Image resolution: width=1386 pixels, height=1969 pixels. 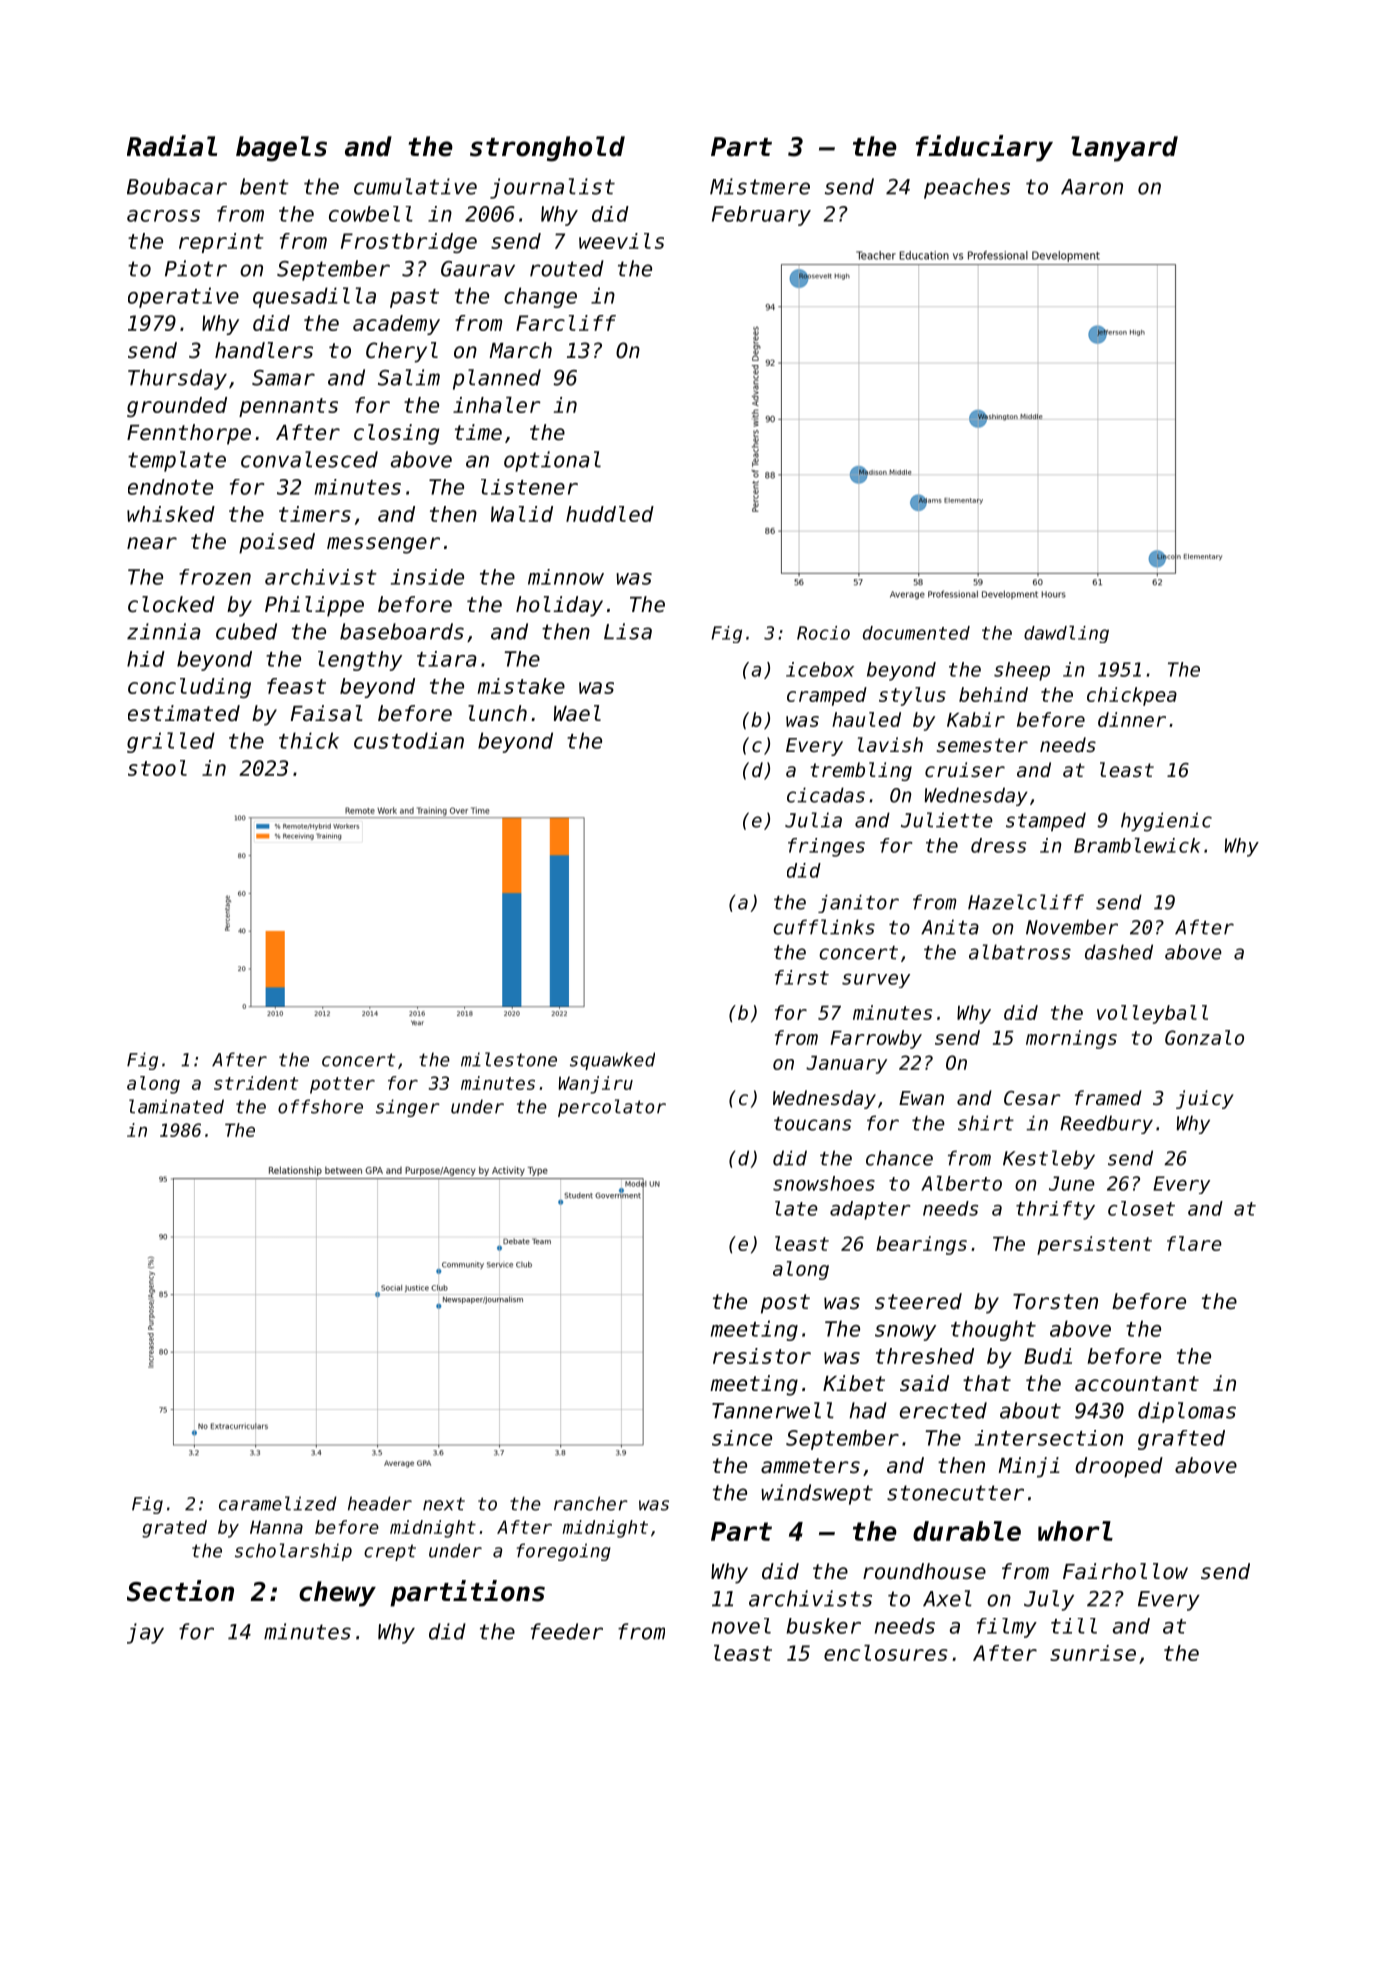 I want to click on Aaron, so click(x=1092, y=187).
